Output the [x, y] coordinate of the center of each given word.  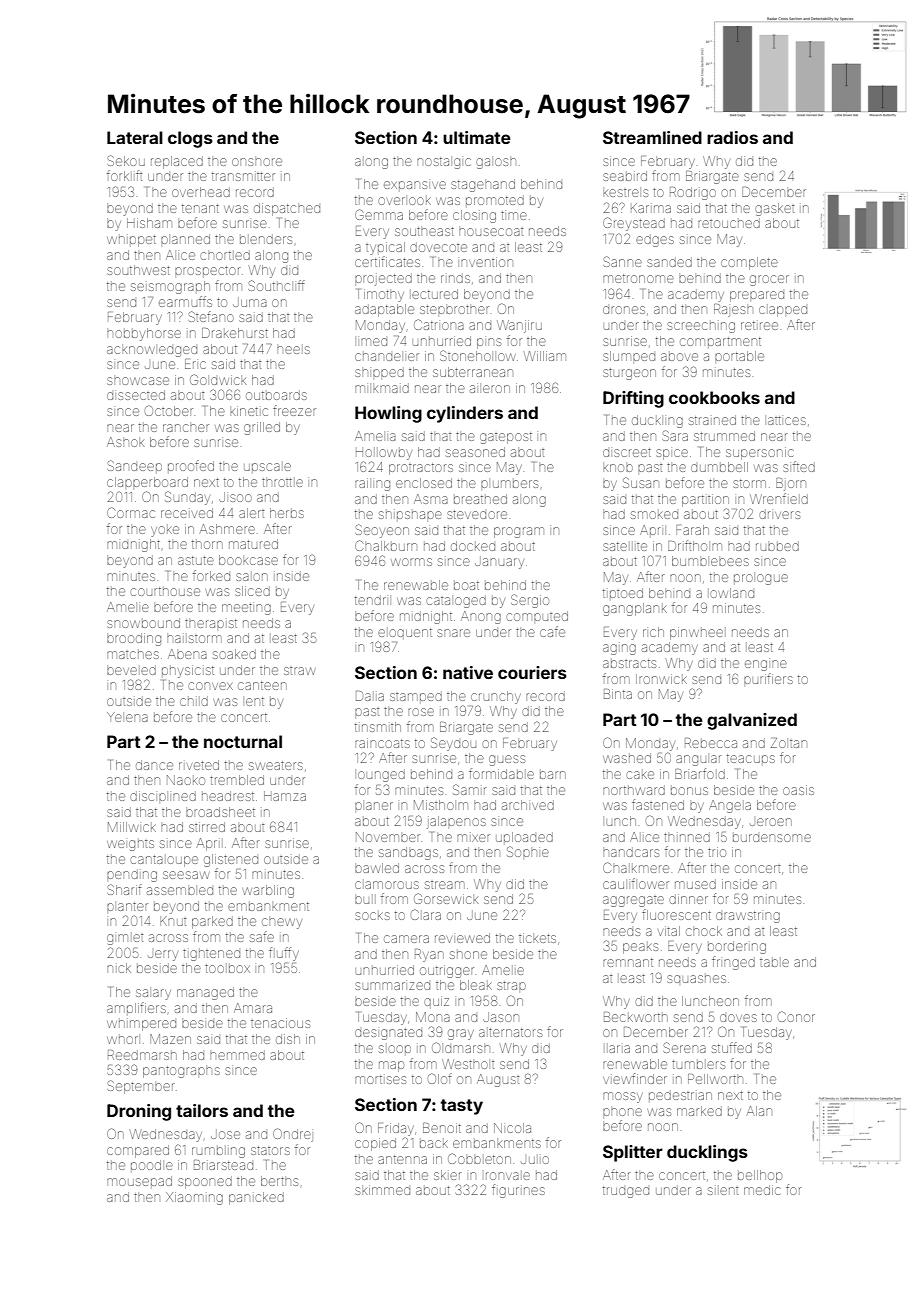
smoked [654, 515]
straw [299, 671]
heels [293, 350]
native [468, 672]
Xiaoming [194, 1198]
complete [749, 263]
